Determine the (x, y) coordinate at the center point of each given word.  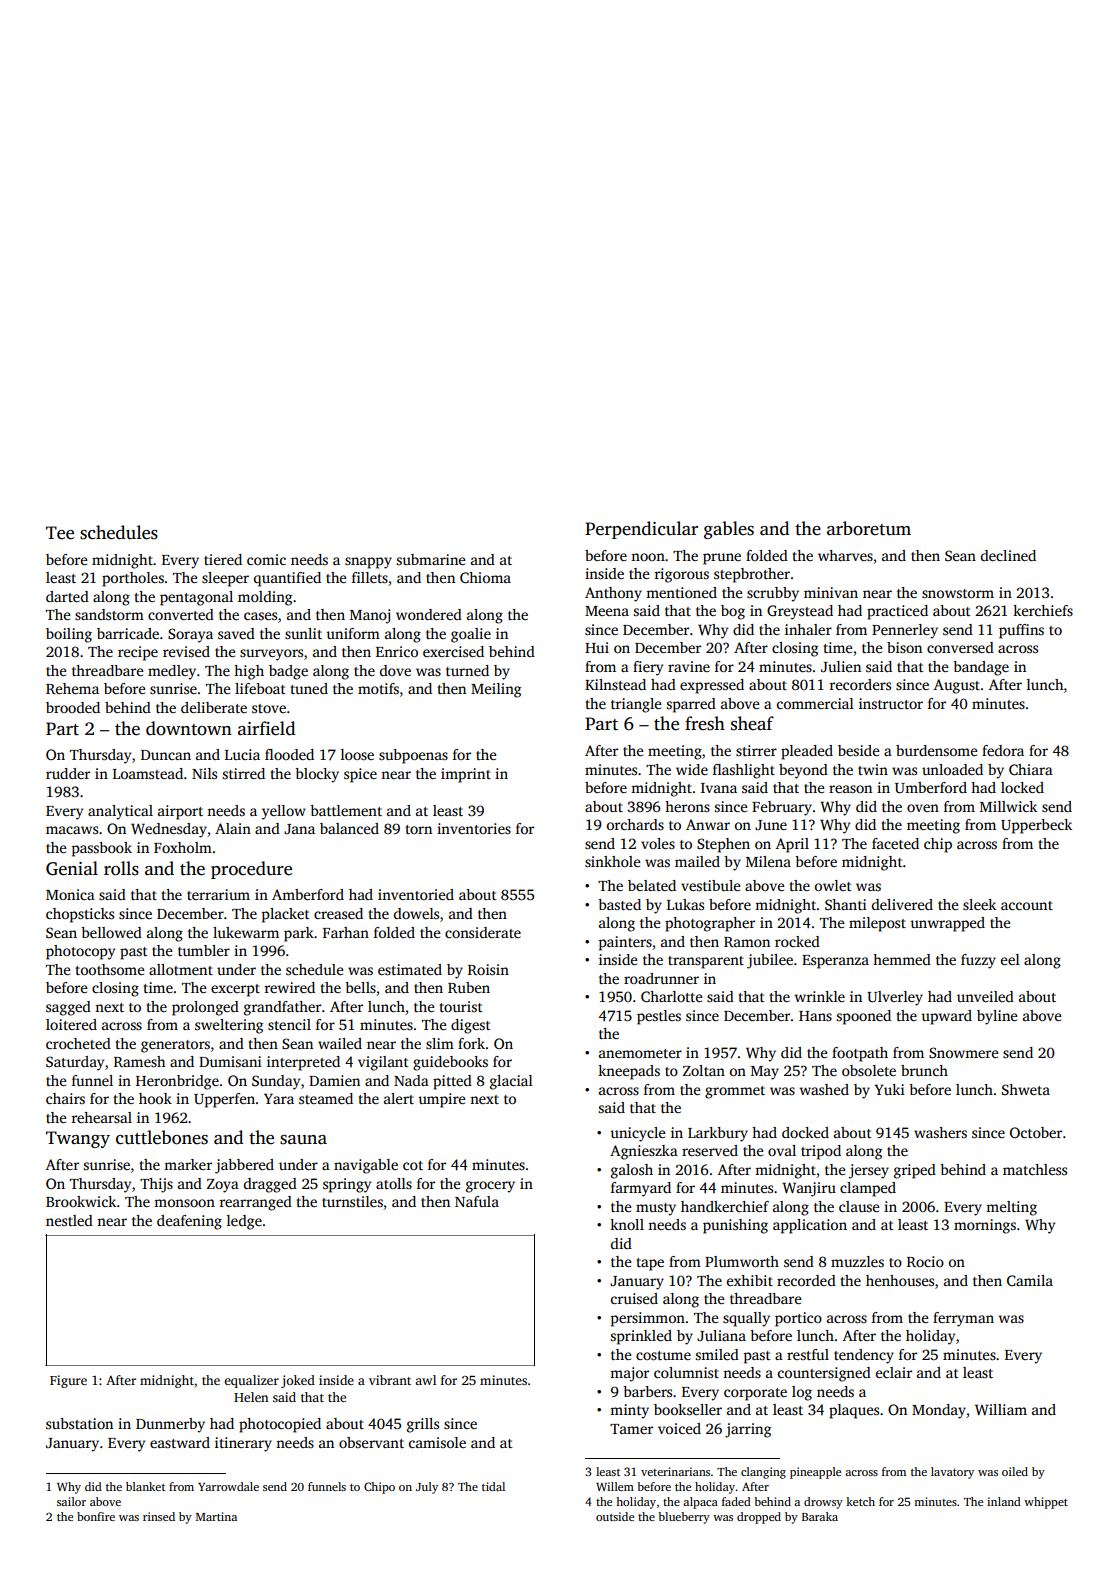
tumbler (204, 950)
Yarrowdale (228, 1486)
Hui (597, 647)
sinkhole (613, 861)
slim (440, 1043)
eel (1010, 959)
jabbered (244, 1166)
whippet (1046, 1503)
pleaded (807, 752)
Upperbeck (1036, 826)
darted (67, 596)
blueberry (684, 1518)
